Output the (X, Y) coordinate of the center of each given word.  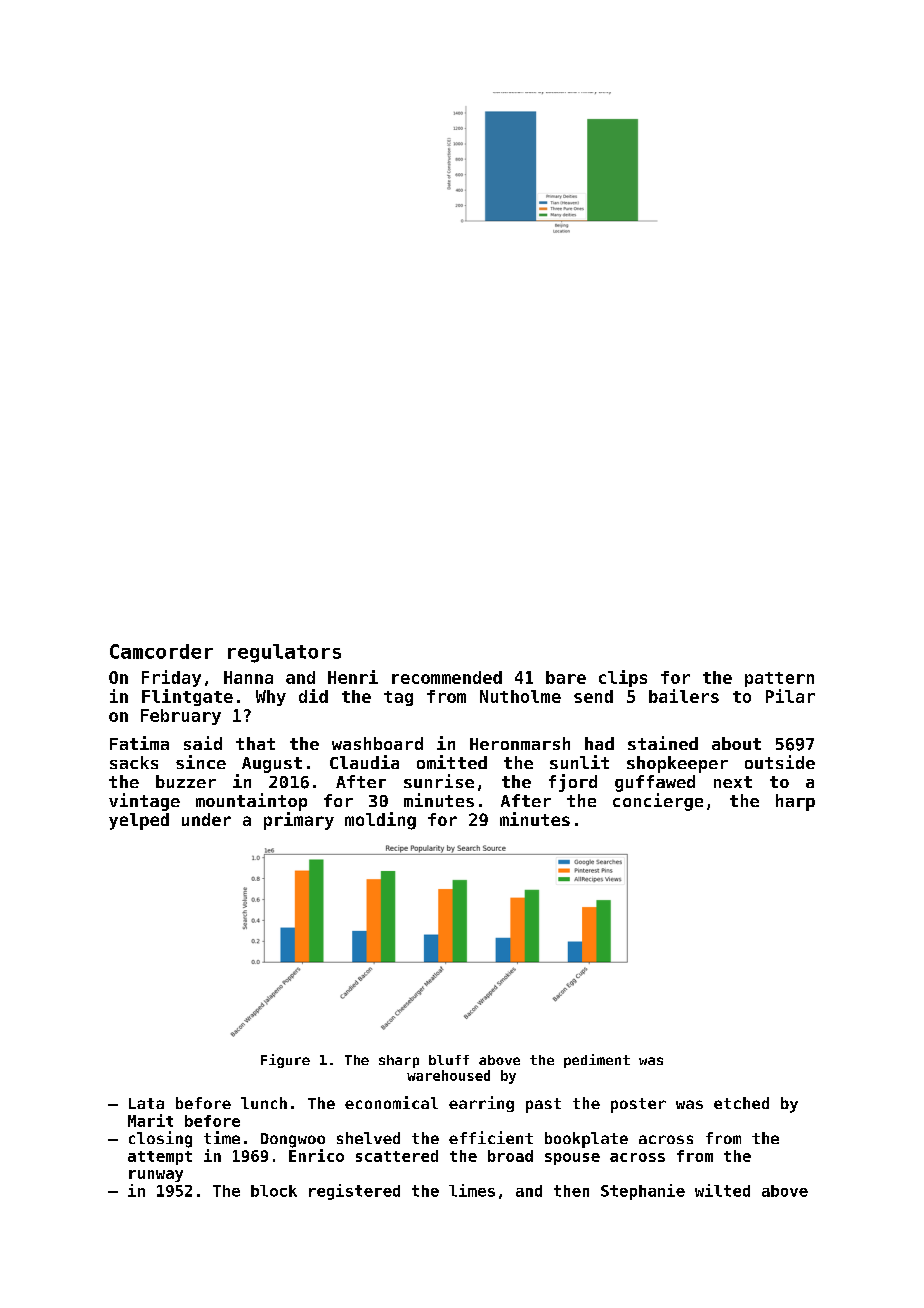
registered (354, 1192)
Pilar (790, 696)
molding (380, 821)
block (274, 1191)
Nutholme (520, 696)
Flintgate (187, 697)
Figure (285, 1061)
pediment (597, 1061)
